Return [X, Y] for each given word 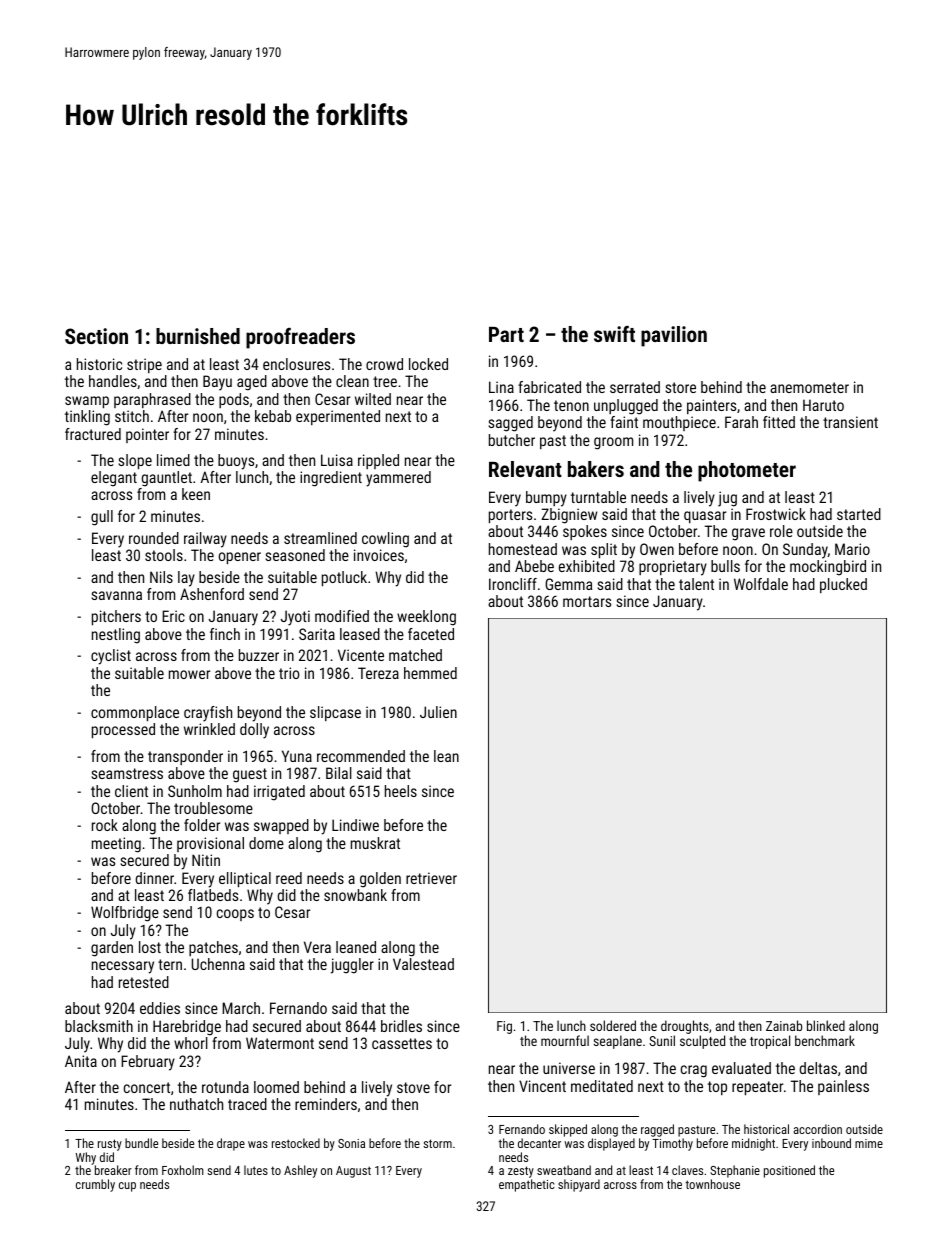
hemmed [430, 673]
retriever [431, 878]
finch [225, 634]
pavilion [674, 336]
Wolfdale [761, 584]
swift [614, 333]
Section [96, 336]
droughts [685, 1028]
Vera [317, 947]
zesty [521, 1172]
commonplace [135, 713]
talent [696, 584]
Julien [438, 712]
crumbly [95, 1185]
